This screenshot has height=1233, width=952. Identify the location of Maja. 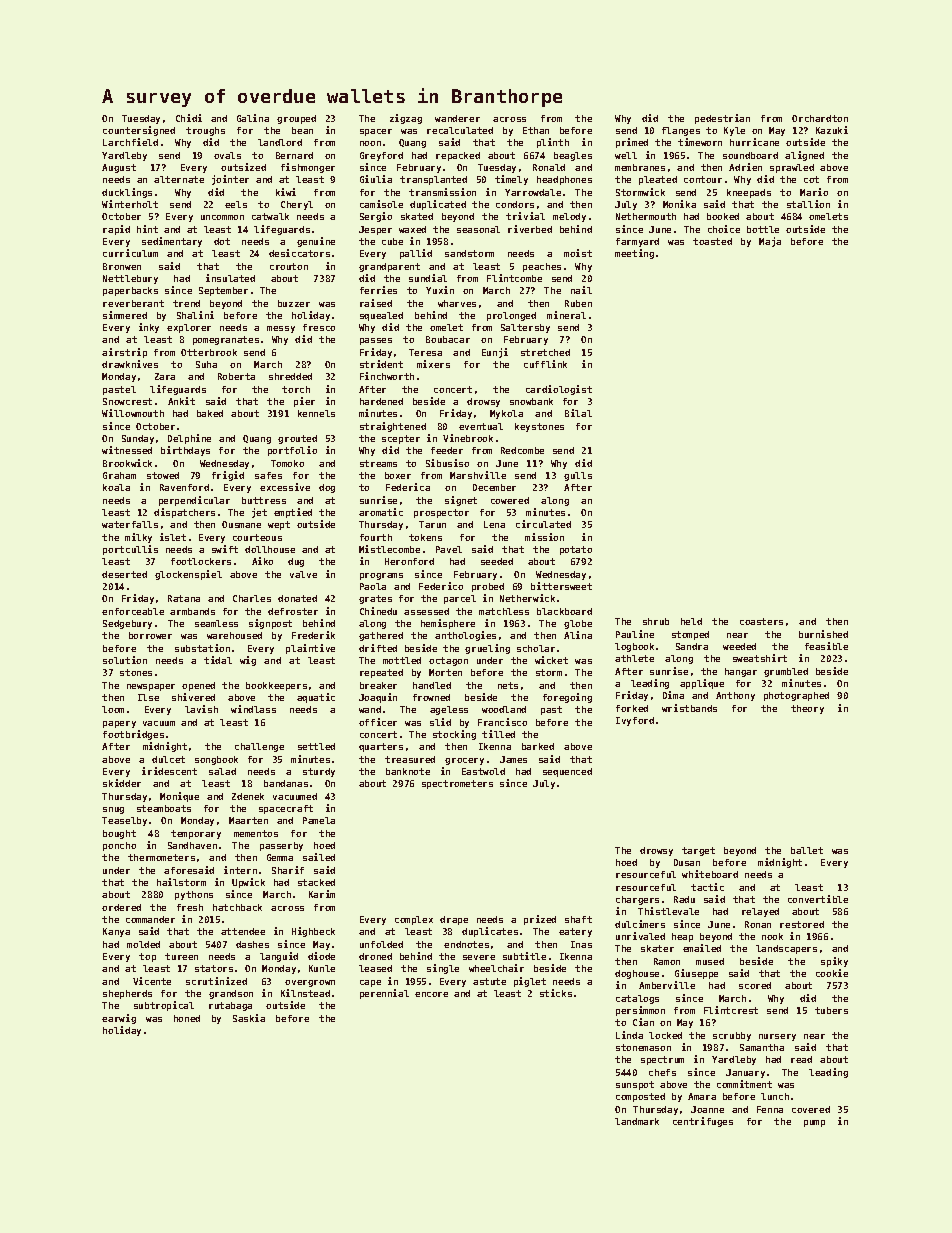
(770, 242).
